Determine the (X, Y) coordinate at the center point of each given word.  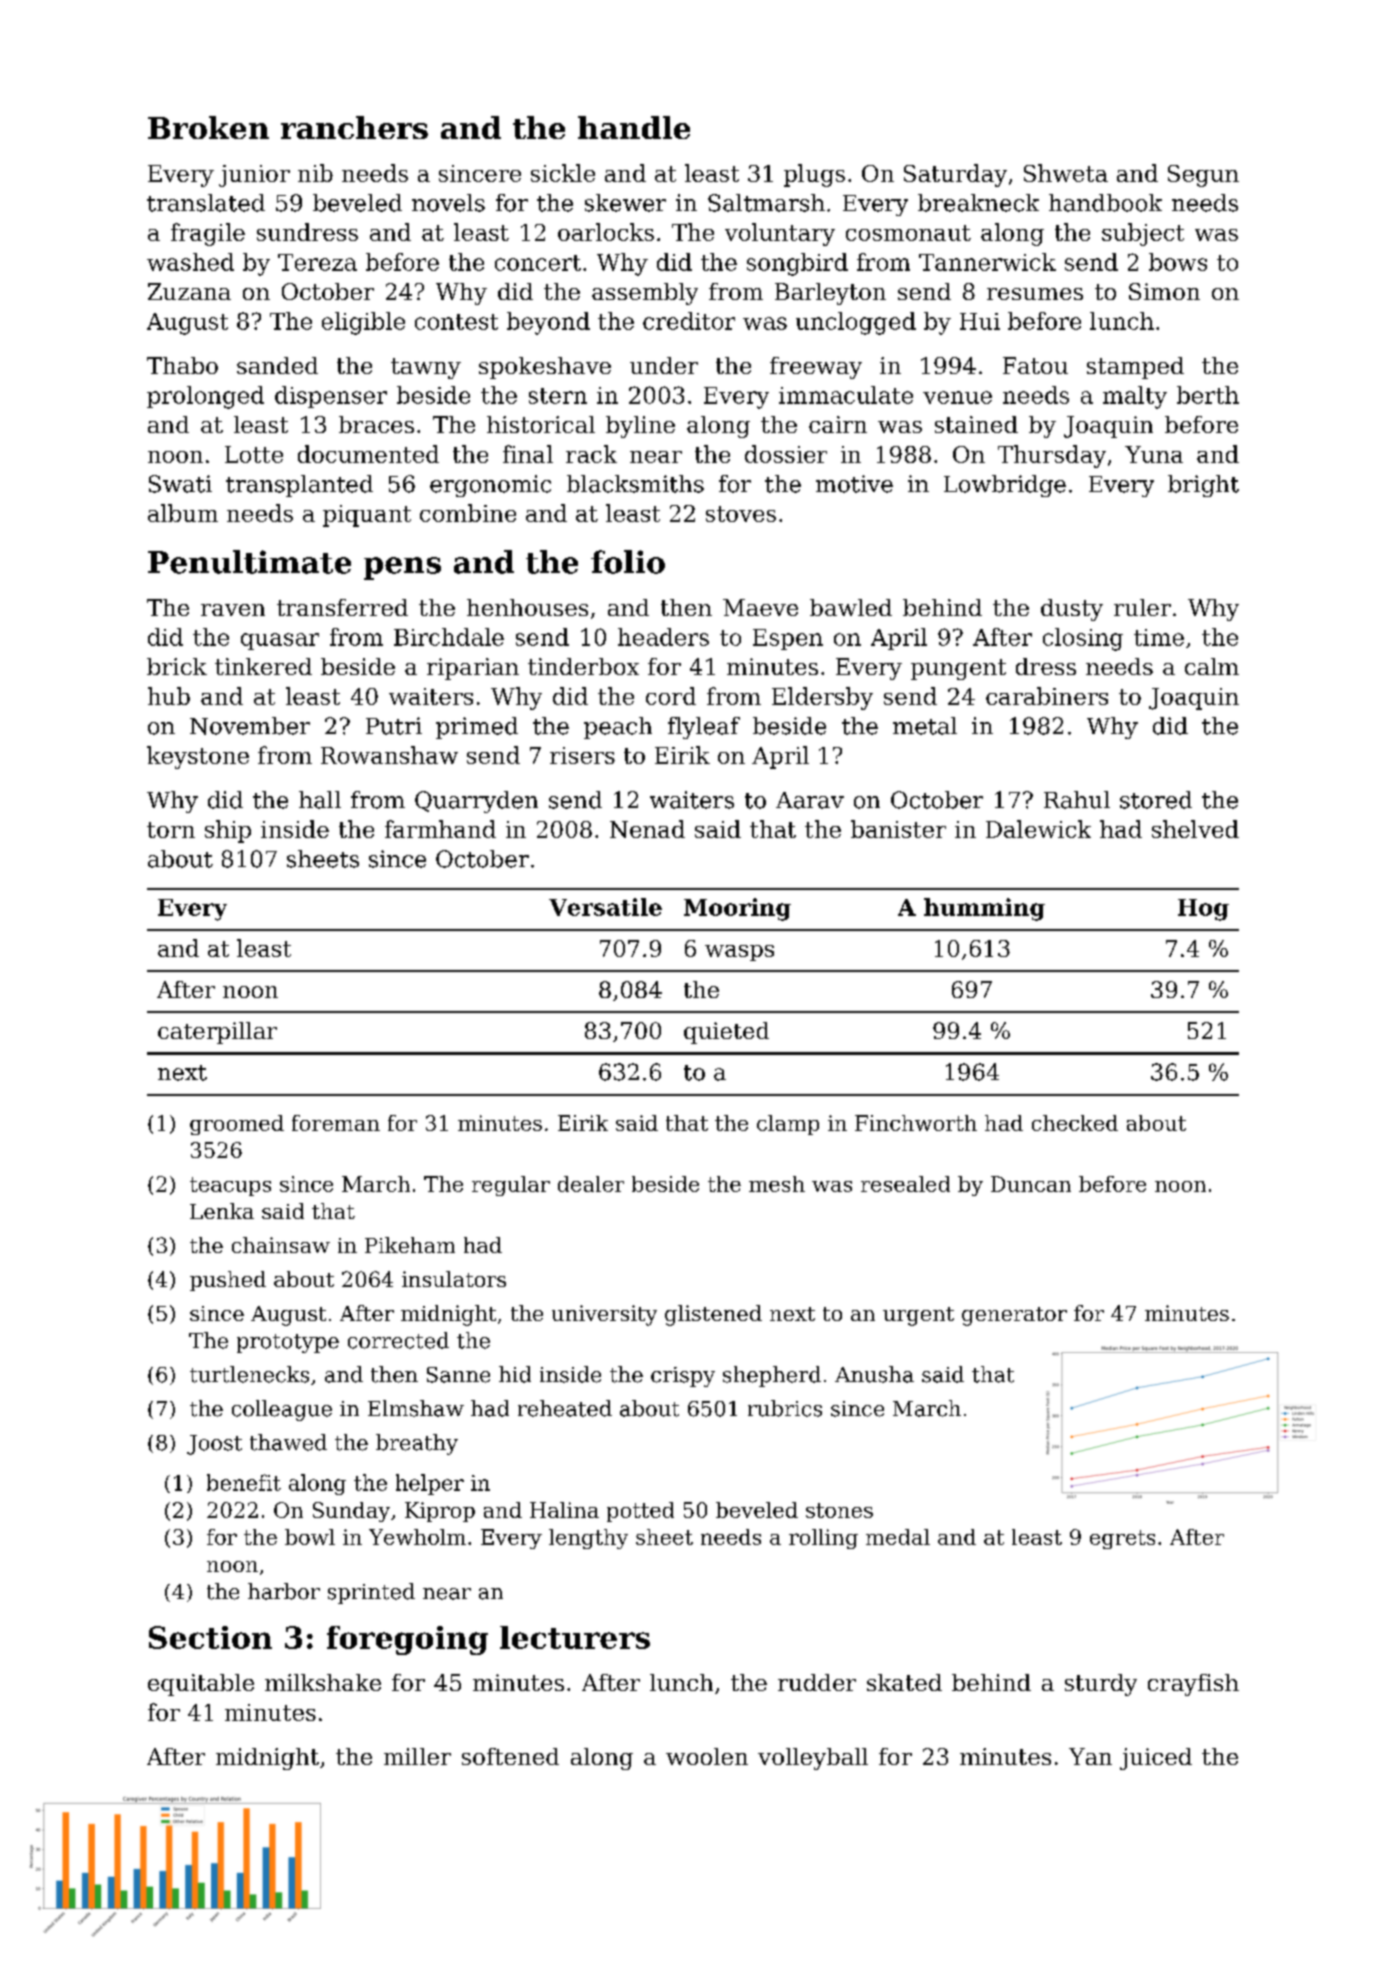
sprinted (371, 1593)
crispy (683, 1377)
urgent (918, 1316)
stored (1156, 800)
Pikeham (410, 1245)
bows (1178, 262)
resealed (905, 1184)
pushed (228, 1281)
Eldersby (822, 698)
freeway (816, 368)
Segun (1203, 176)
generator (1014, 1316)
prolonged (205, 397)
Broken (208, 127)
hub (169, 696)
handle (634, 127)
